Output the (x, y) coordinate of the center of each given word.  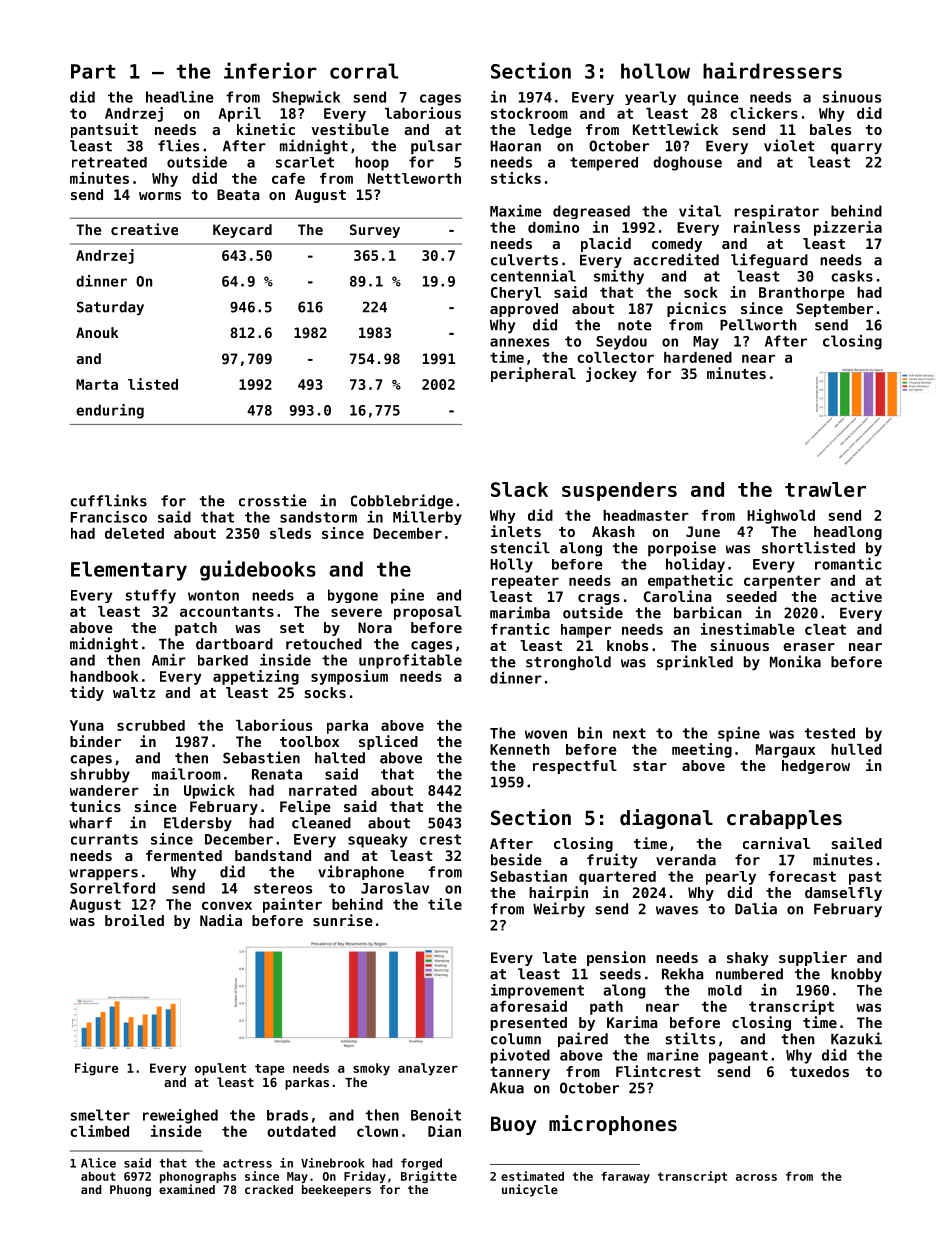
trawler (825, 489)
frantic (520, 629)
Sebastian (528, 876)
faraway (625, 1177)
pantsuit (104, 130)
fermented (184, 855)
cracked (269, 1189)
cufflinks (108, 500)
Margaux (785, 751)
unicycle (530, 1190)
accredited (676, 259)
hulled (856, 749)
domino (553, 227)
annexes (519, 342)
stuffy (151, 596)
